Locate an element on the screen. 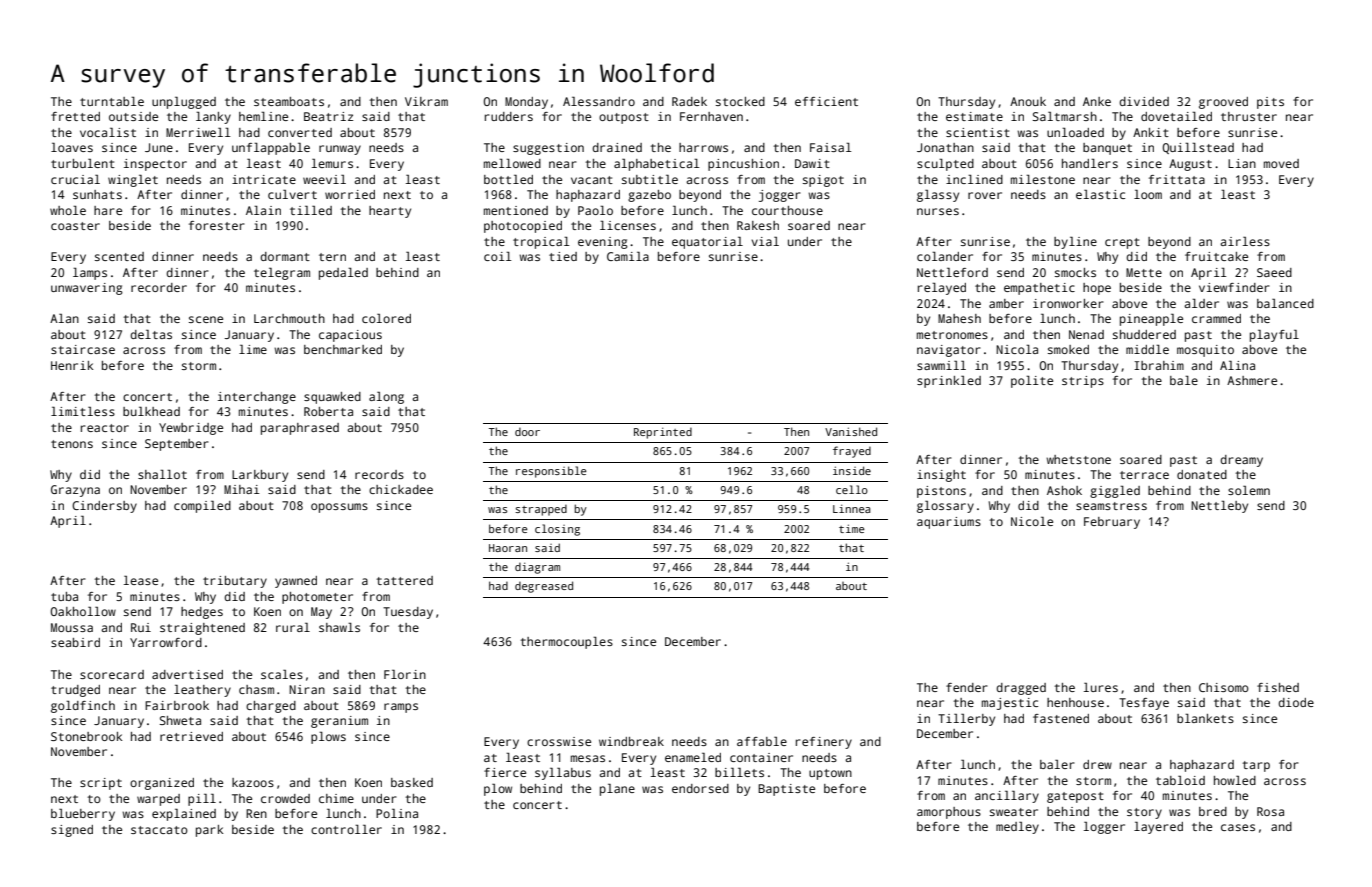  logger is located at coordinates (1104, 827).
